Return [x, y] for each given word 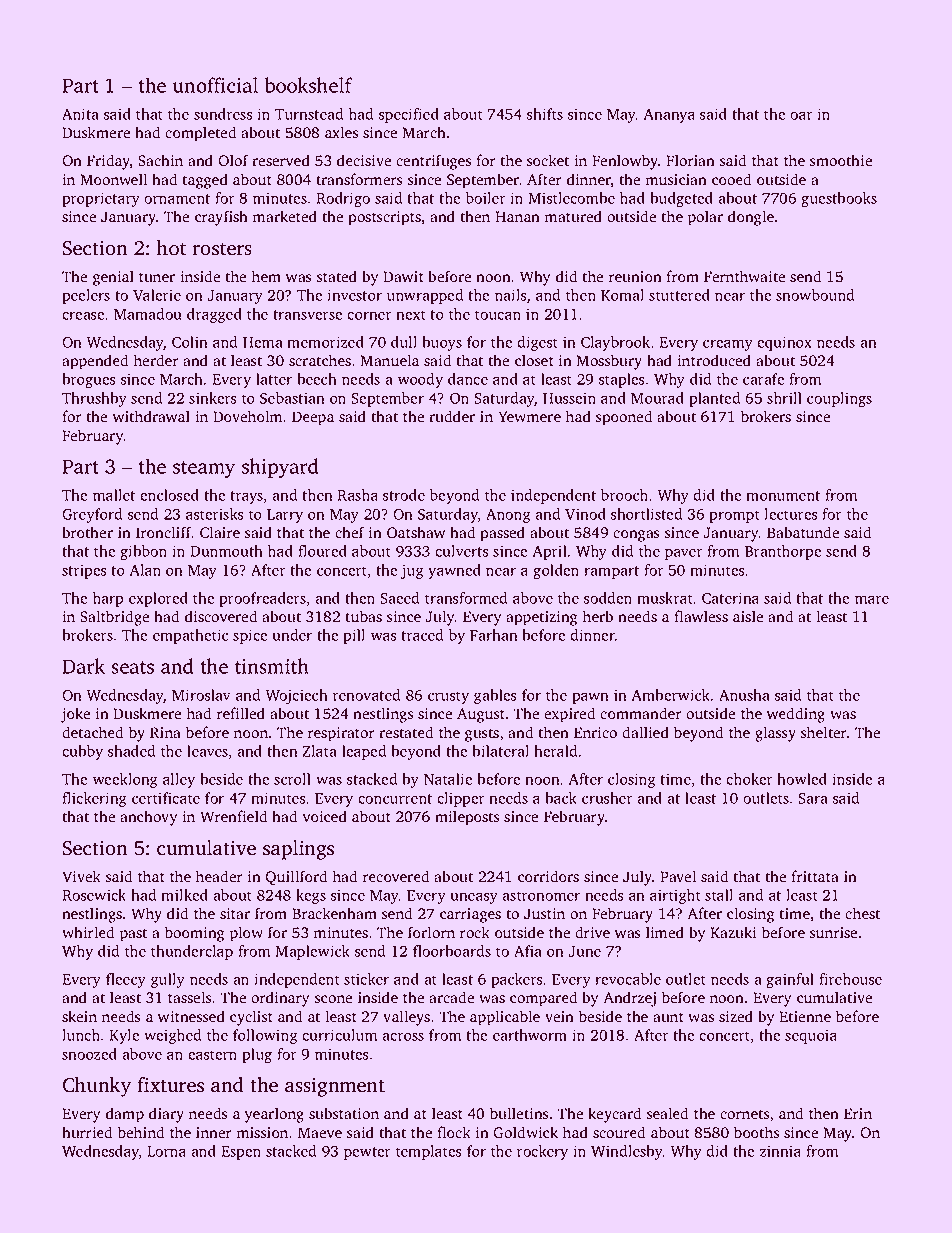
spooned [624, 418]
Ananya [669, 116]
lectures [790, 514]
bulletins [519, 1113]
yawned [454, 571]
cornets [744, 1114]
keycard [614, 1115]
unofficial [215, 85]
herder [156, 360]
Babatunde [803, 532]
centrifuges [433, 162]
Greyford [92, 515]
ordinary [280, 999]
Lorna [166, 1151]
